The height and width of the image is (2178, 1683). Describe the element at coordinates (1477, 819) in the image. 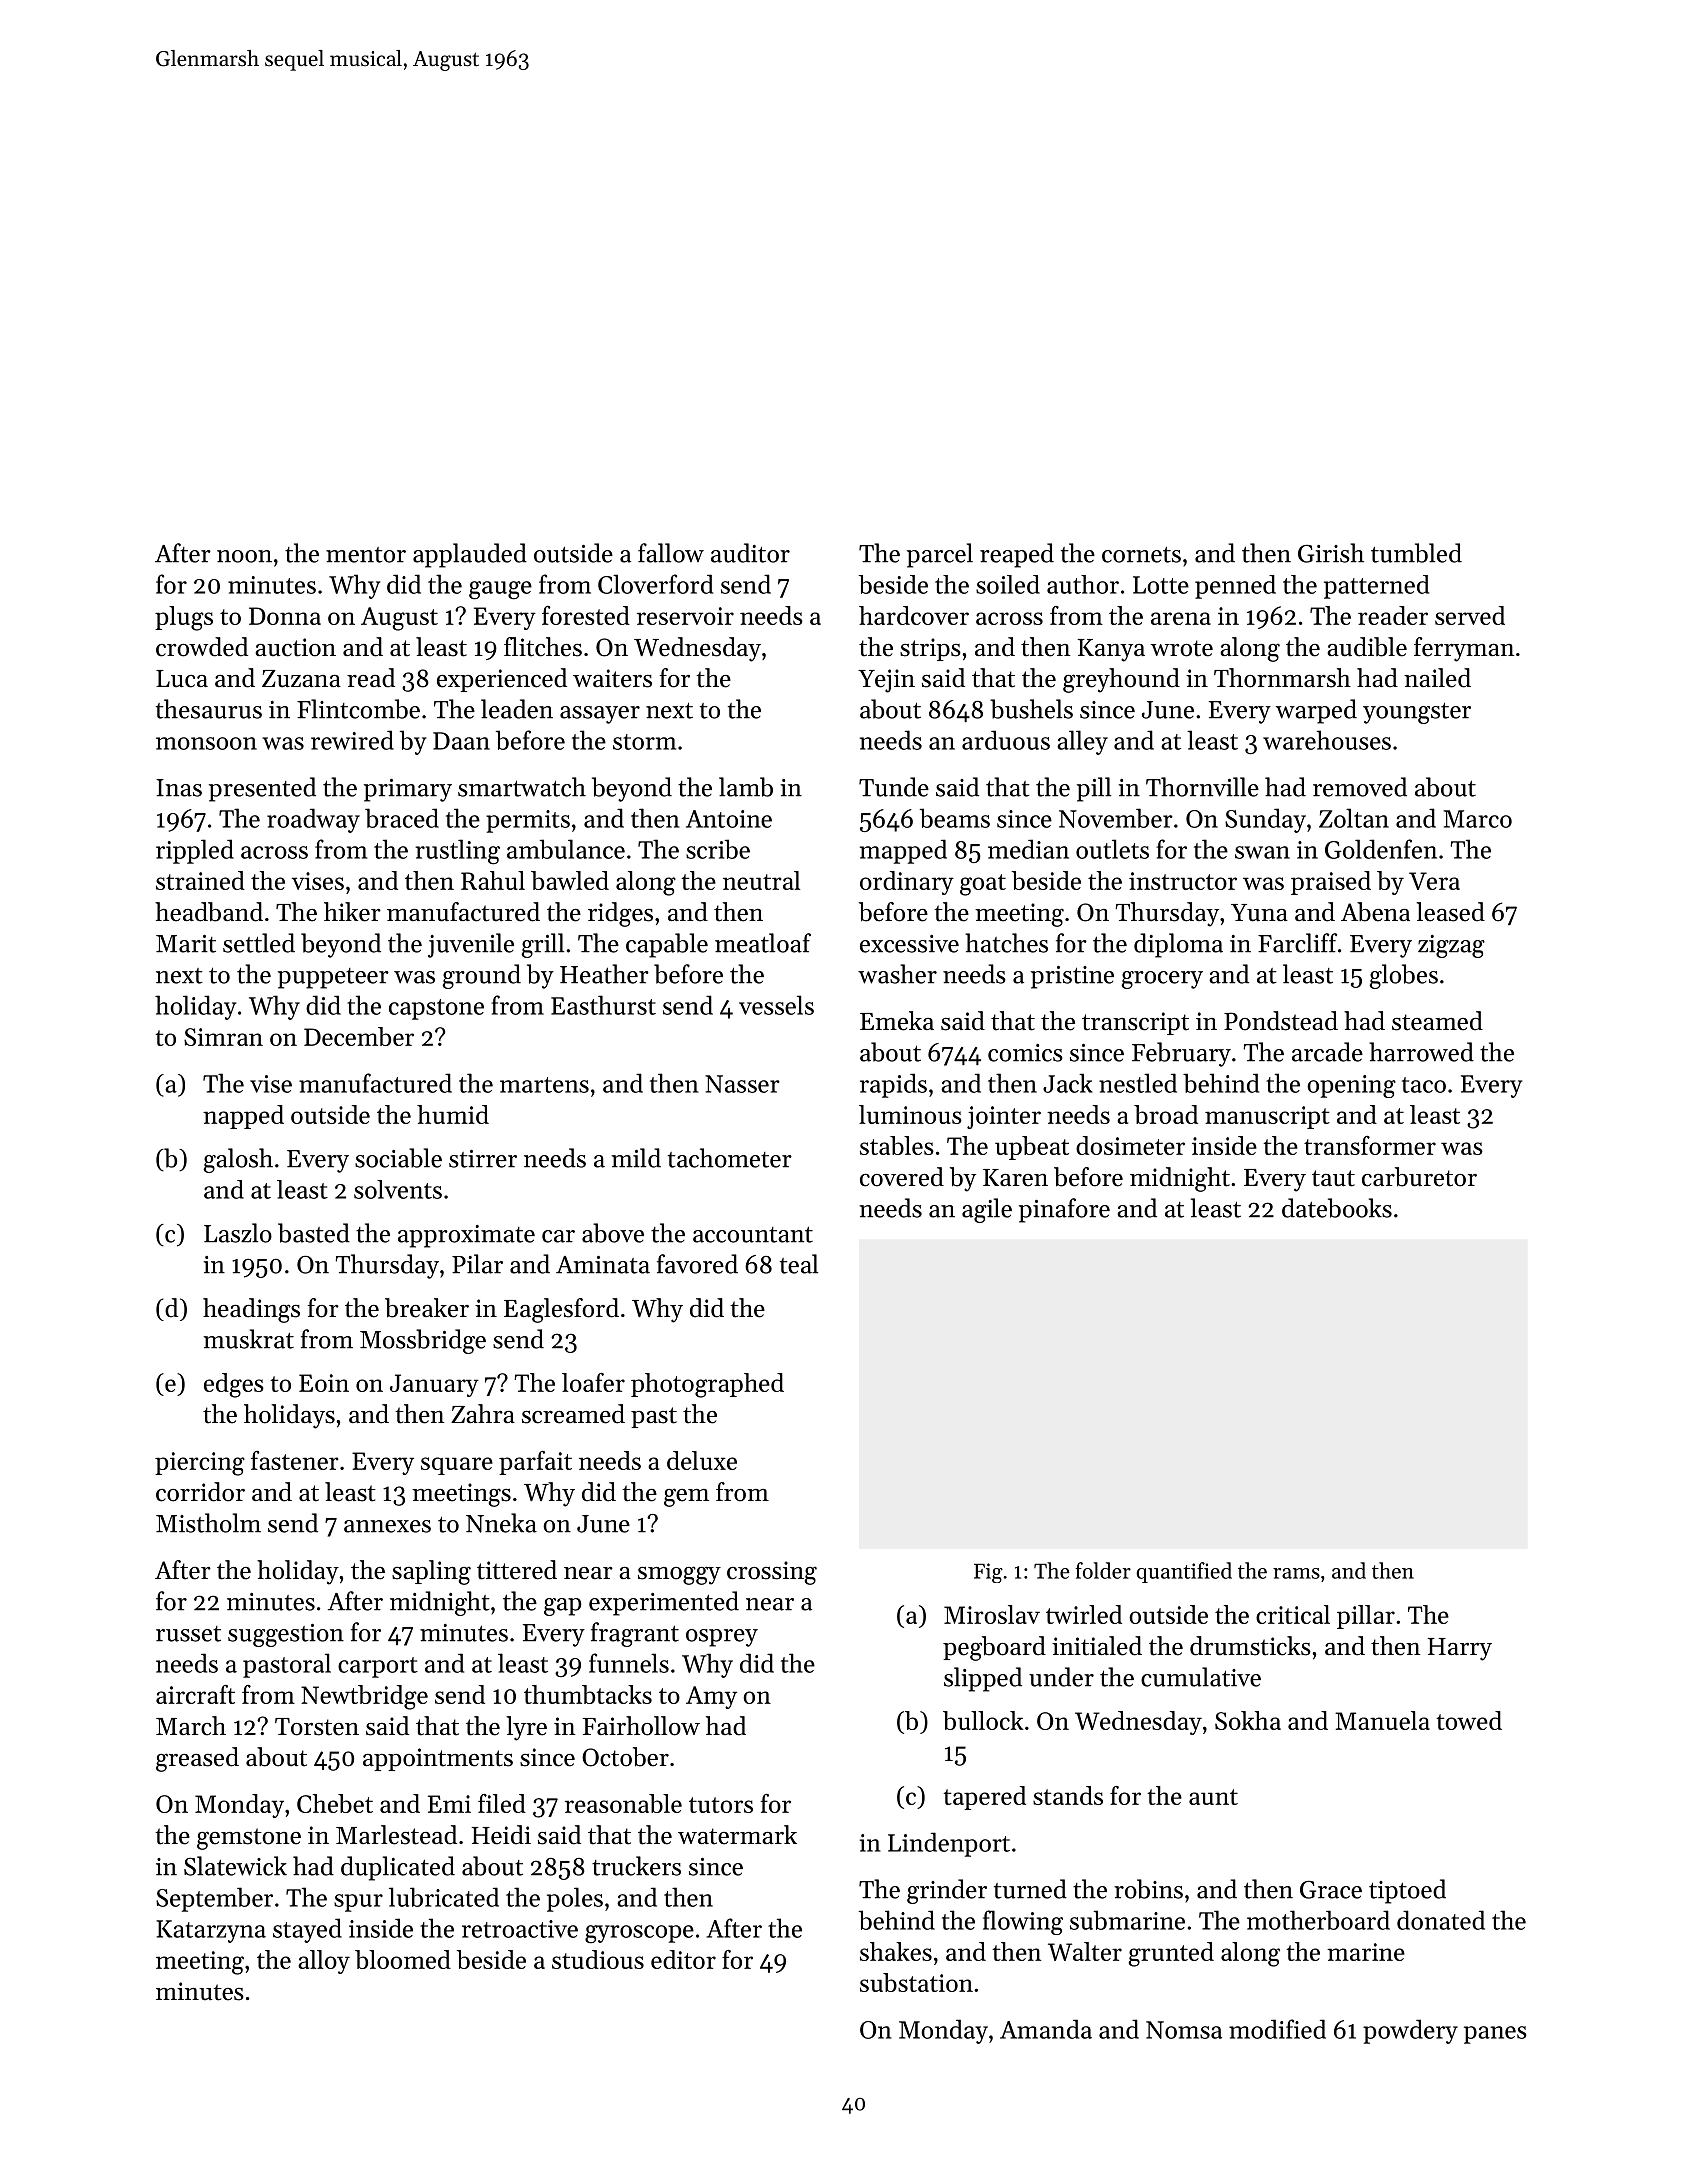

I see `Marco` at that location.
